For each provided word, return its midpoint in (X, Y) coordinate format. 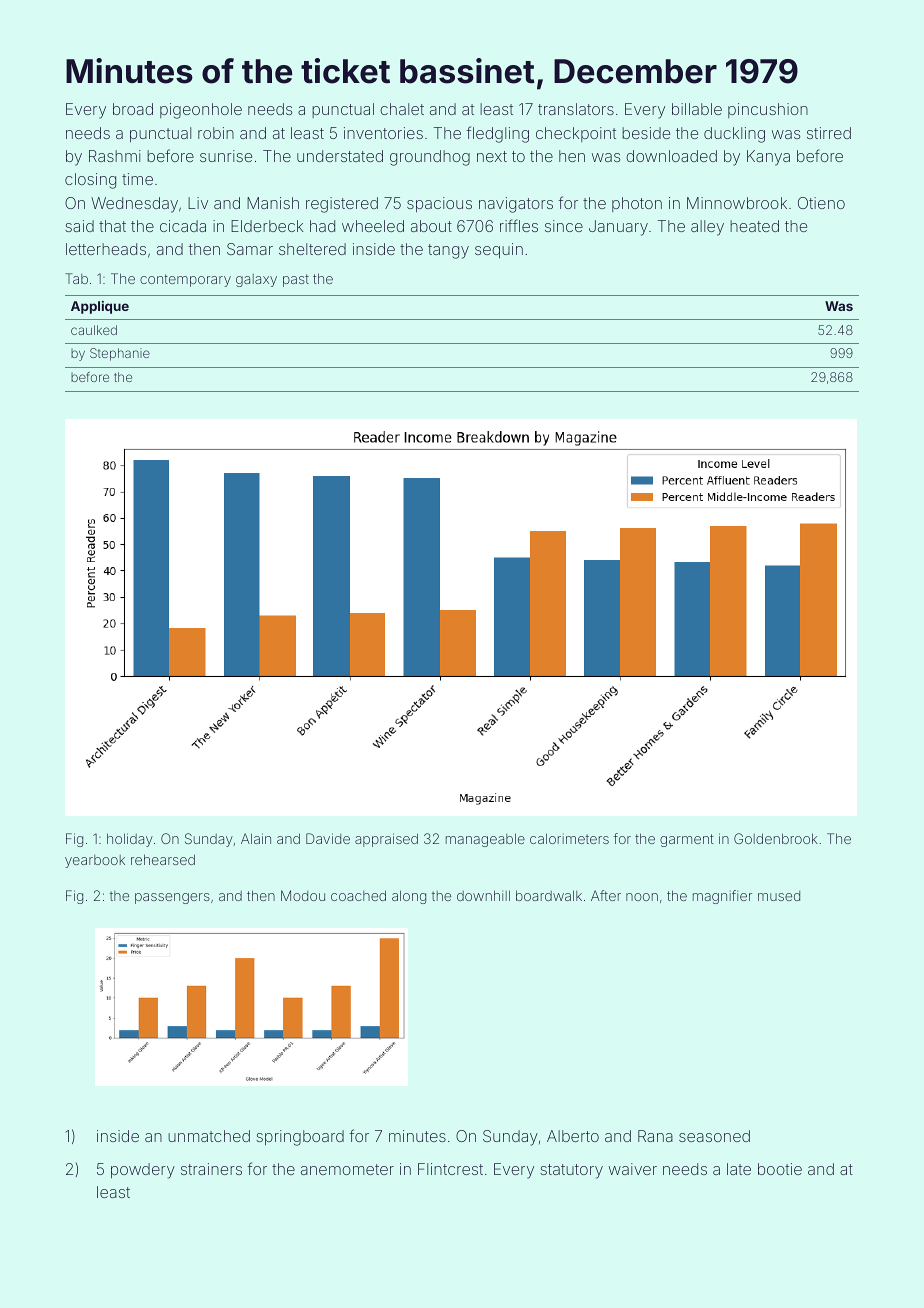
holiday (130, 840)
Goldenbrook (776, 838)
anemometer (347, 1169)
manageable (485, 840)
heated (754, 226)
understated (340, 156)
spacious (439, 204)
